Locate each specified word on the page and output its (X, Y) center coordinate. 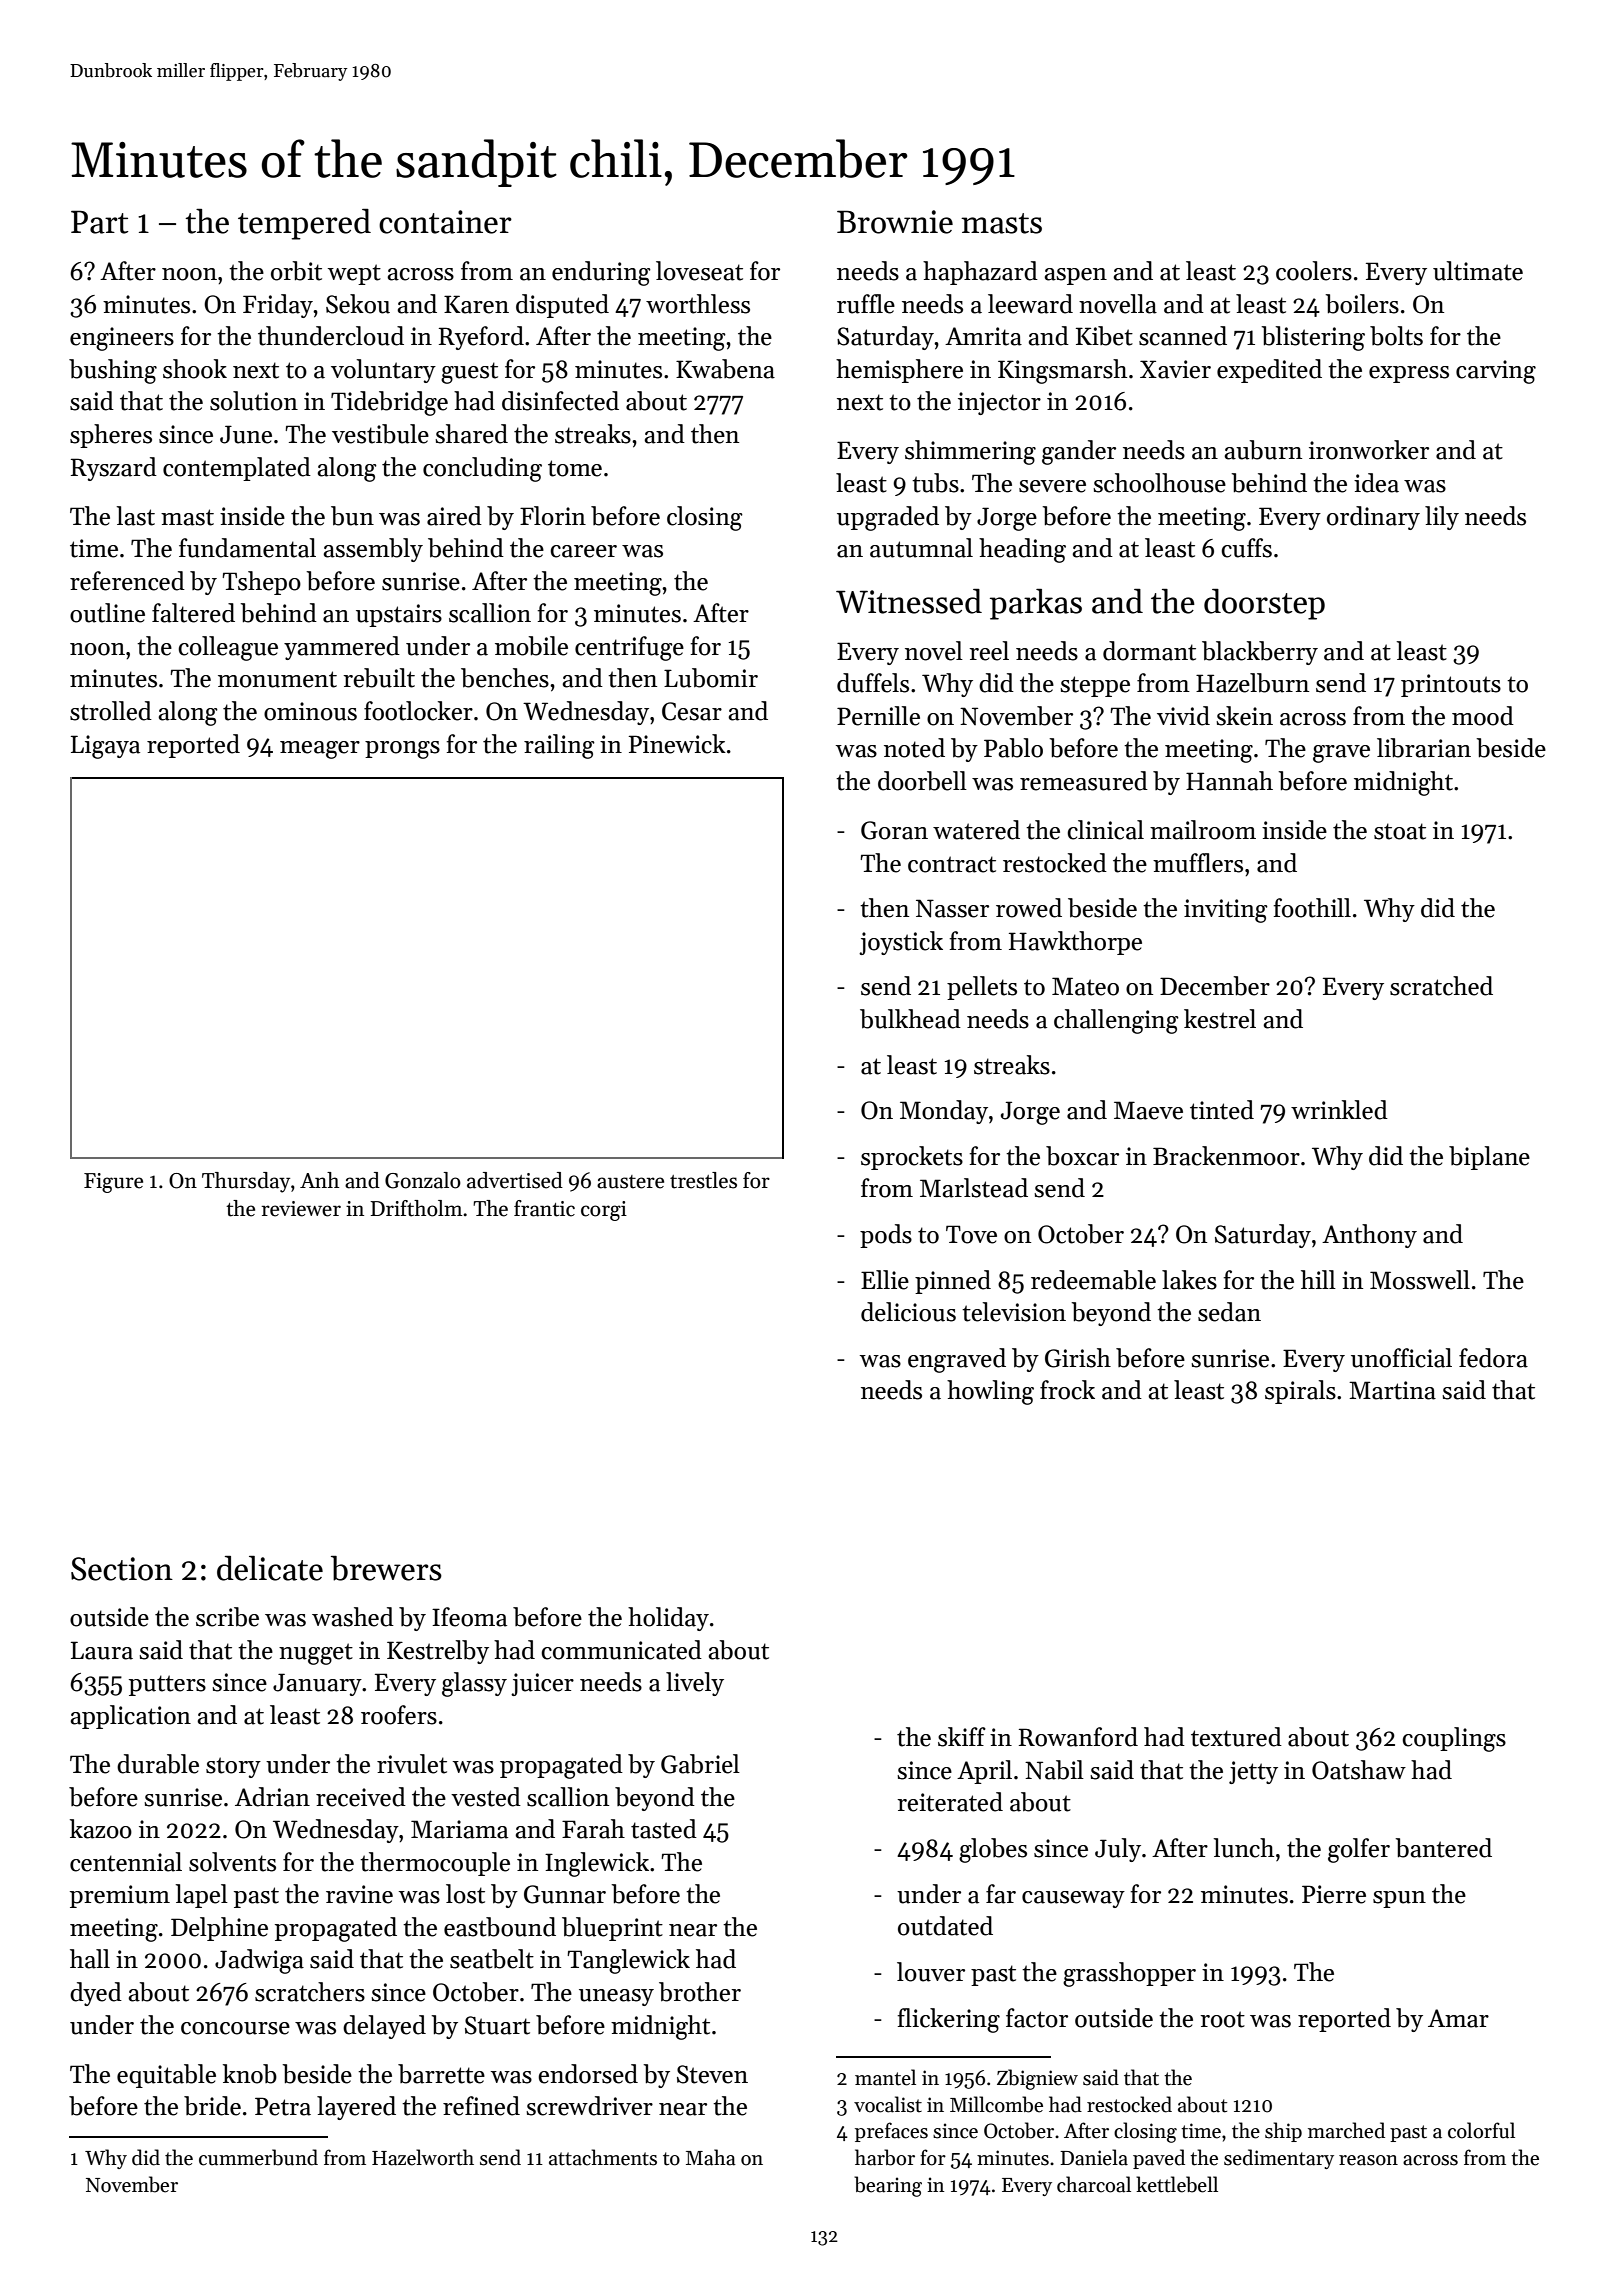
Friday (278, 306)
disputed (562, 306)
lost (465, 1894)
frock (1067, 1390)
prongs (402, 750)
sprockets (912, 1158)
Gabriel (700, 1764)
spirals (1300, 1392)
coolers (1314, 271)
